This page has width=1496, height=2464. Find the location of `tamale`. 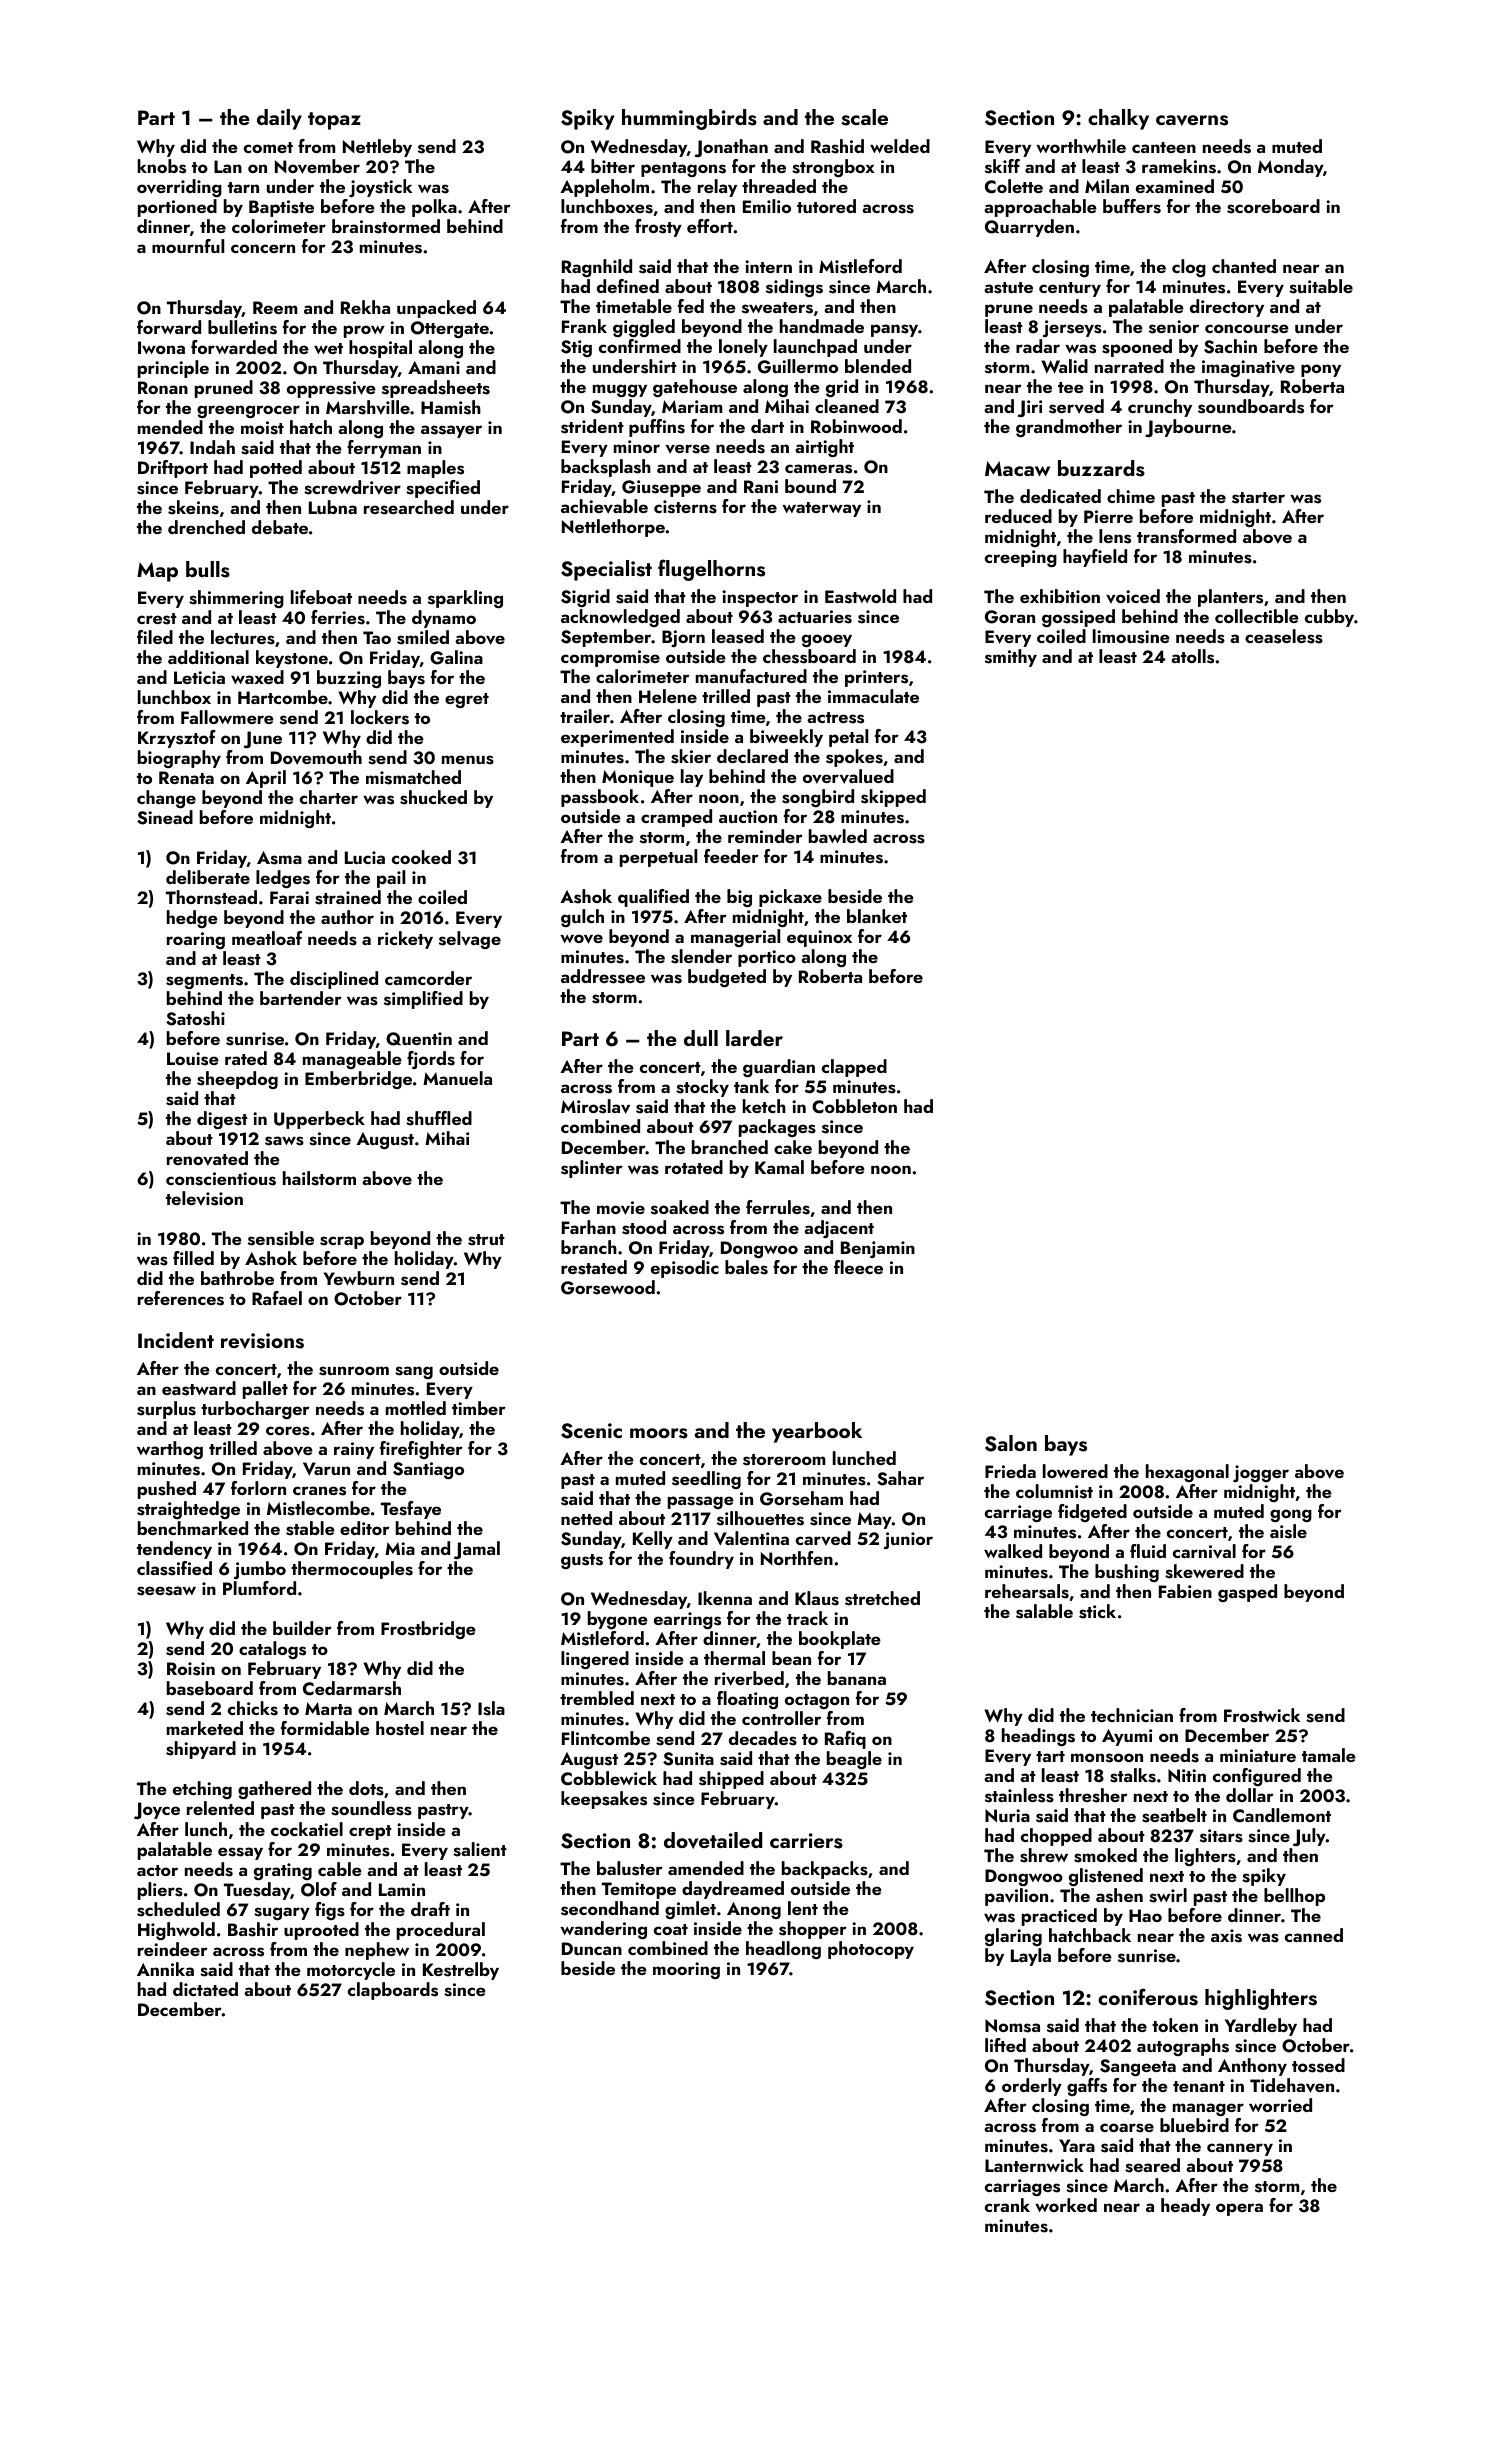

tamale is located at coordinates (1329, 1755).
